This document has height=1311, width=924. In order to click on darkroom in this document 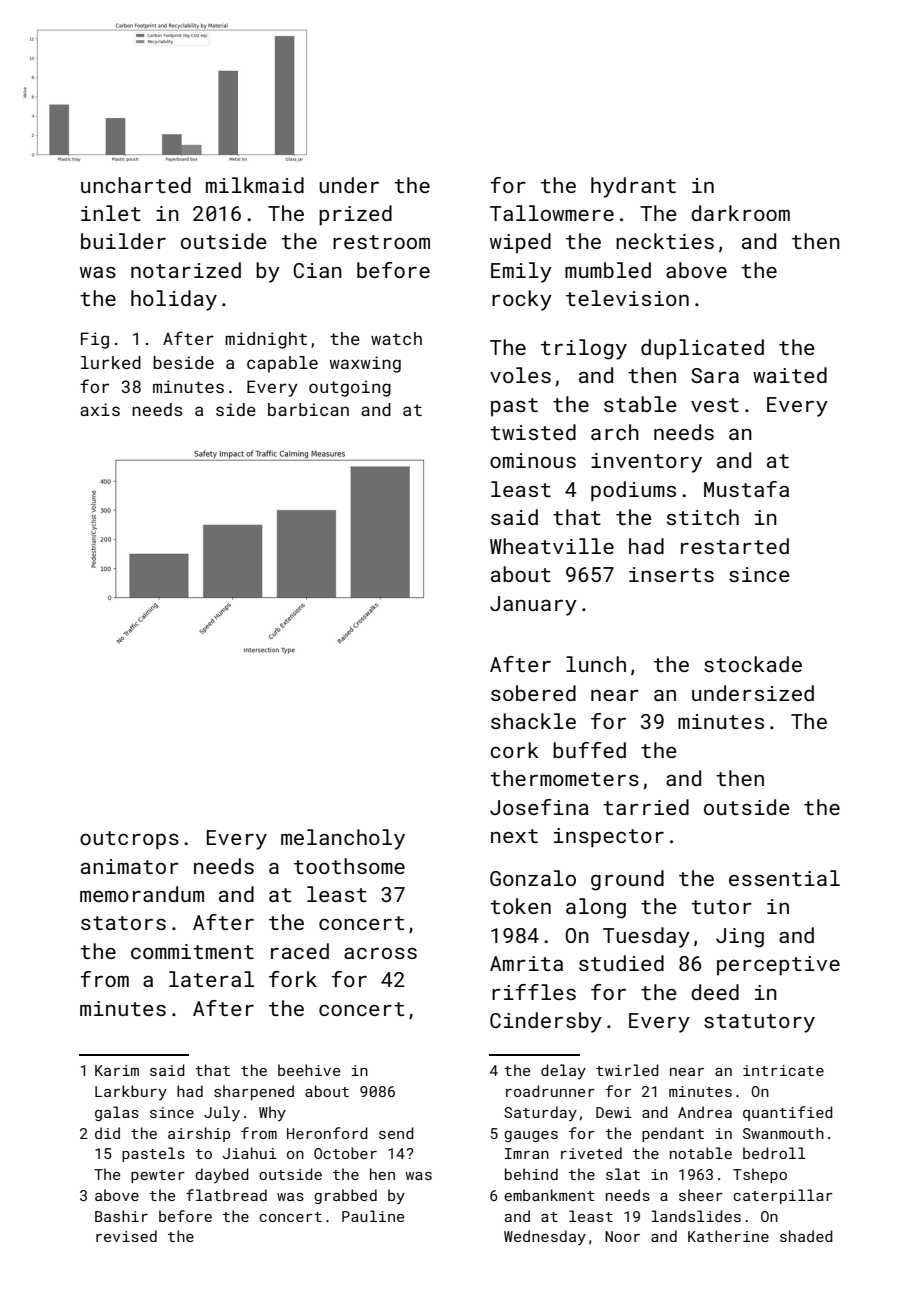, I will do `click(740, 213)`.
